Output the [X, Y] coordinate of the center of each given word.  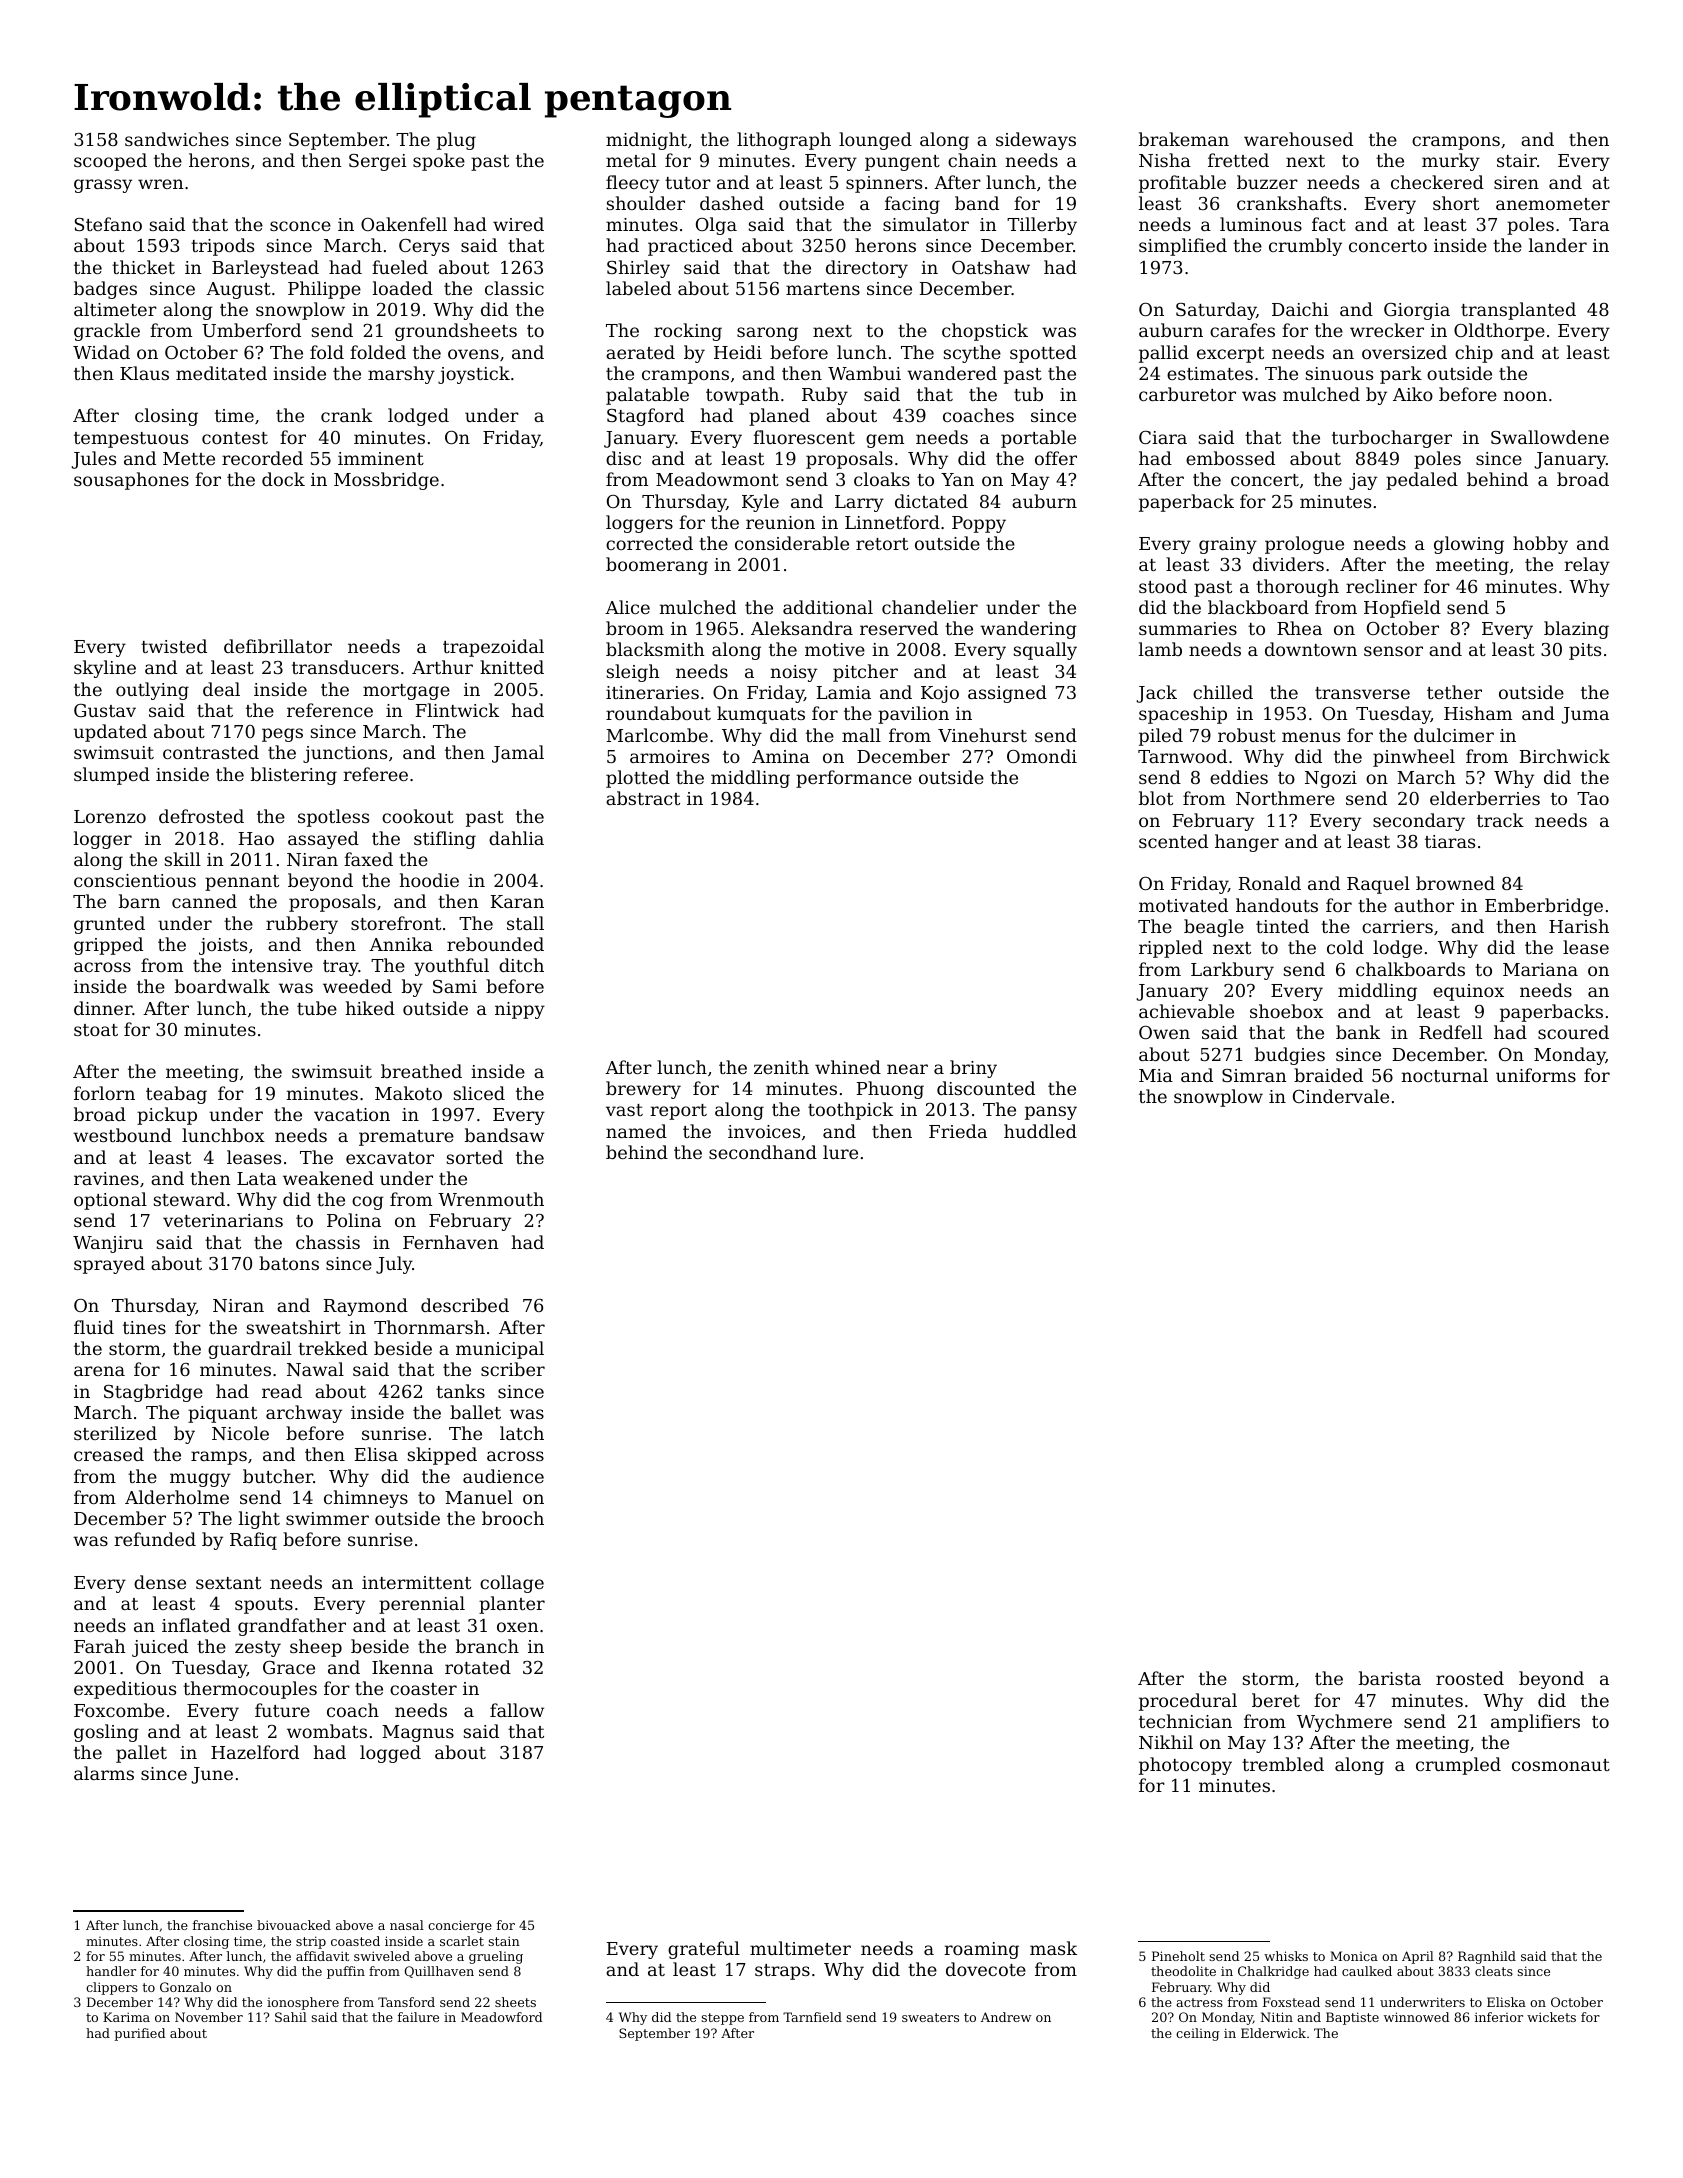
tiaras [1450, 841]
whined [848, 1067]
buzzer [1267, 182]
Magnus [418, 1733]
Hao [256, 838]
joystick [474, 375]
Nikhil [1166, 1742]
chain [972, 160]
